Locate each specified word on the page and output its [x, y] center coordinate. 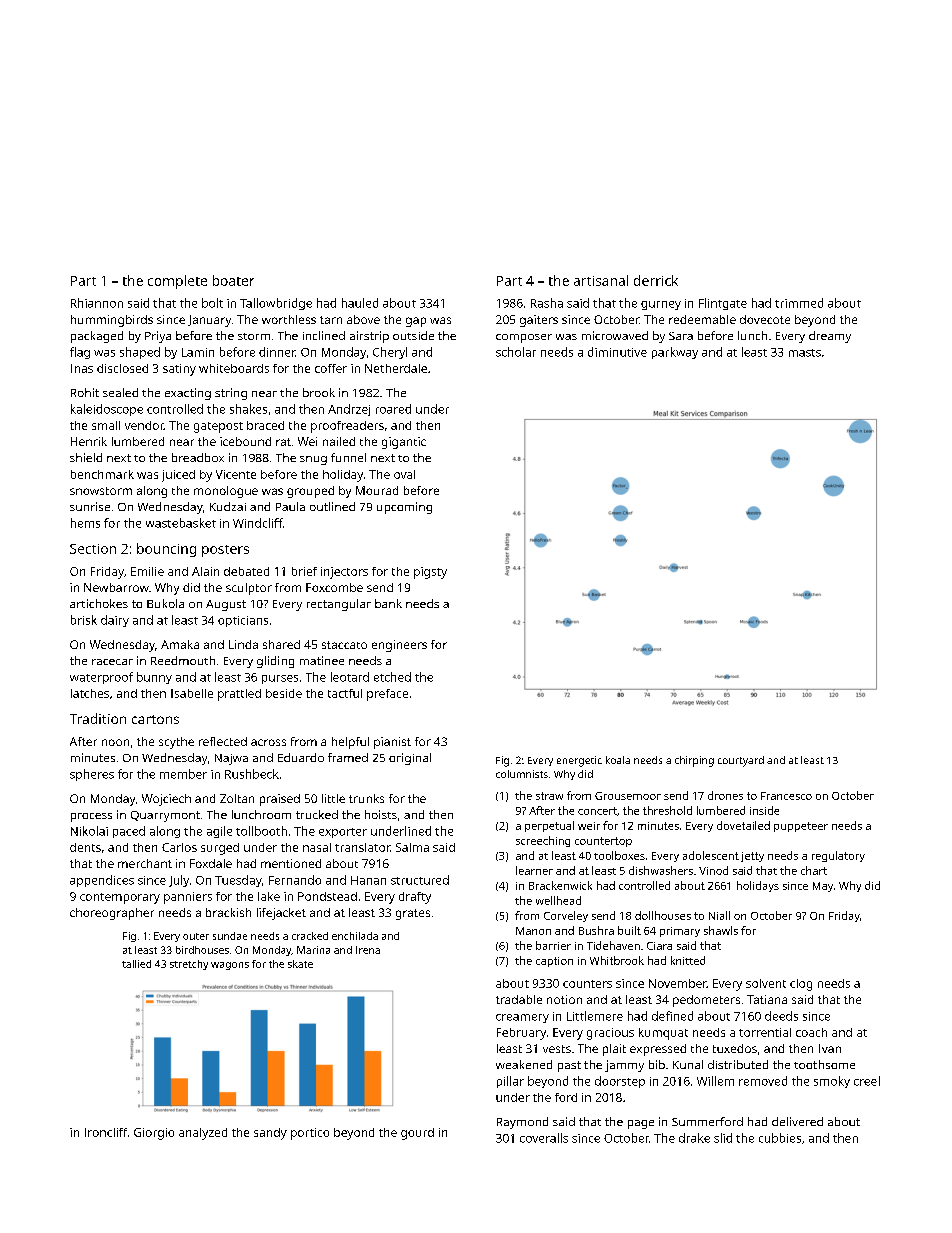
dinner [277, 352]
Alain [205, 571]
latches [90, 693]
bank [388, 603]
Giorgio [154, 1134]
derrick [656, 280]
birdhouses [202, 950]
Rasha [547, 303]
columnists [522, 774]
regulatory [838, 856]
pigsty [430, 573]
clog [801, 985]
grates [413, 914]
